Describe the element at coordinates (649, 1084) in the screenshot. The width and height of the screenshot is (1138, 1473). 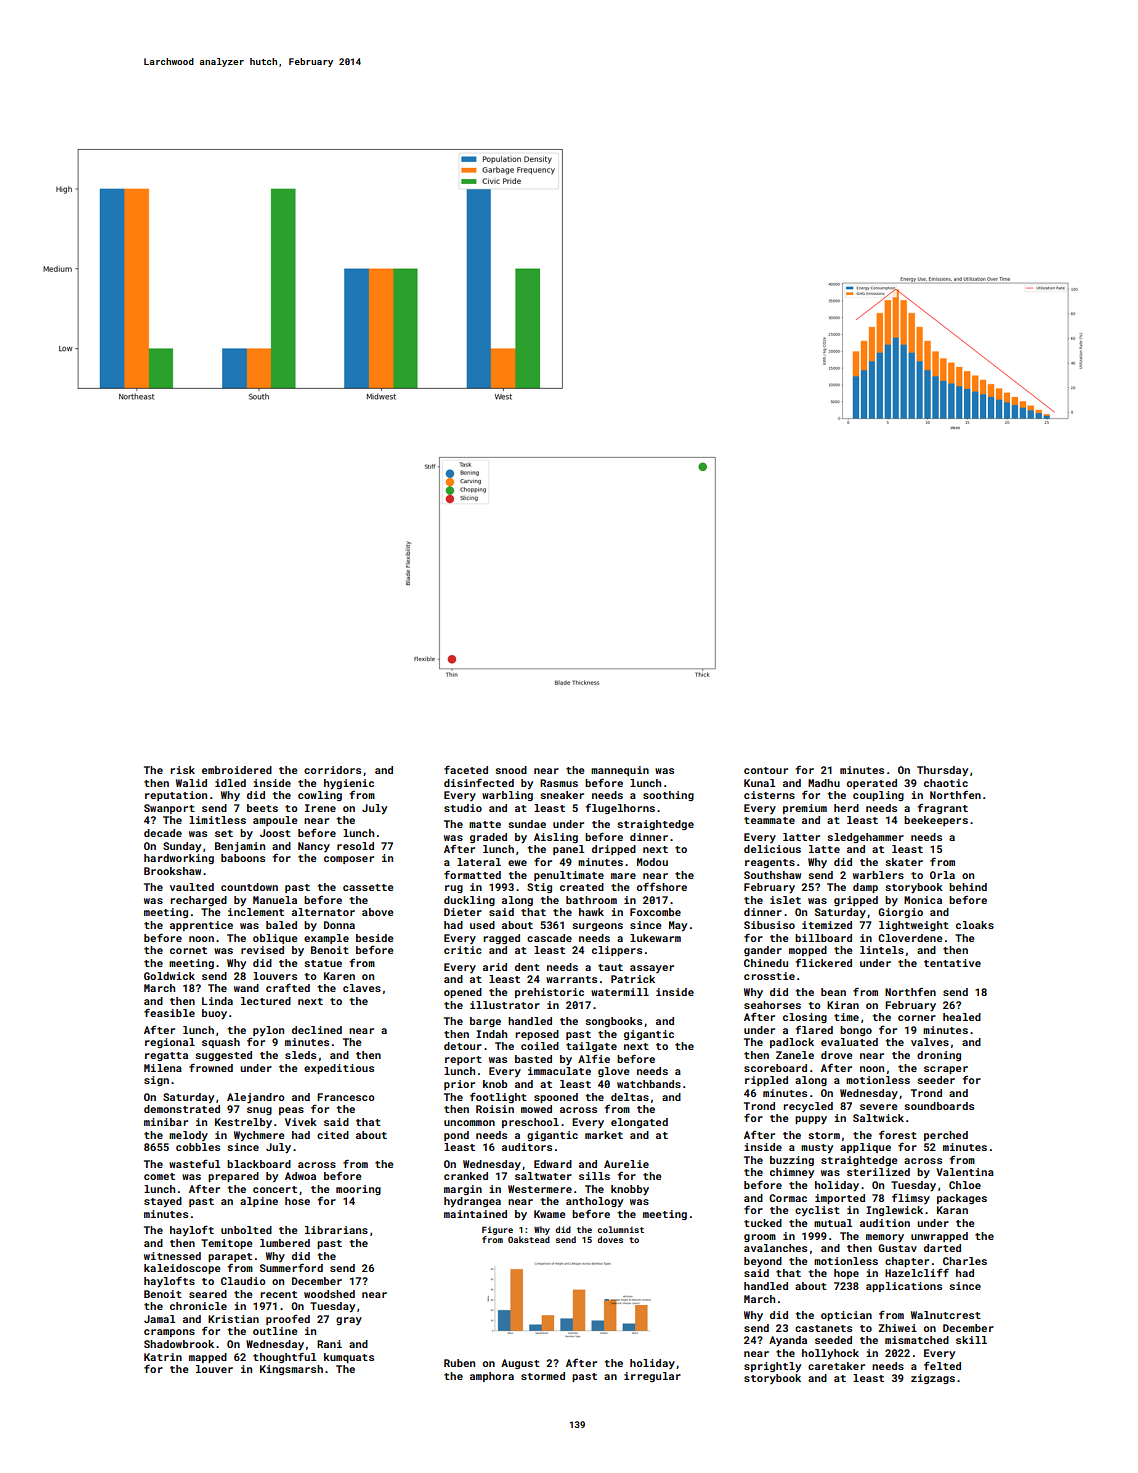
I see `watchbands` at that location.
